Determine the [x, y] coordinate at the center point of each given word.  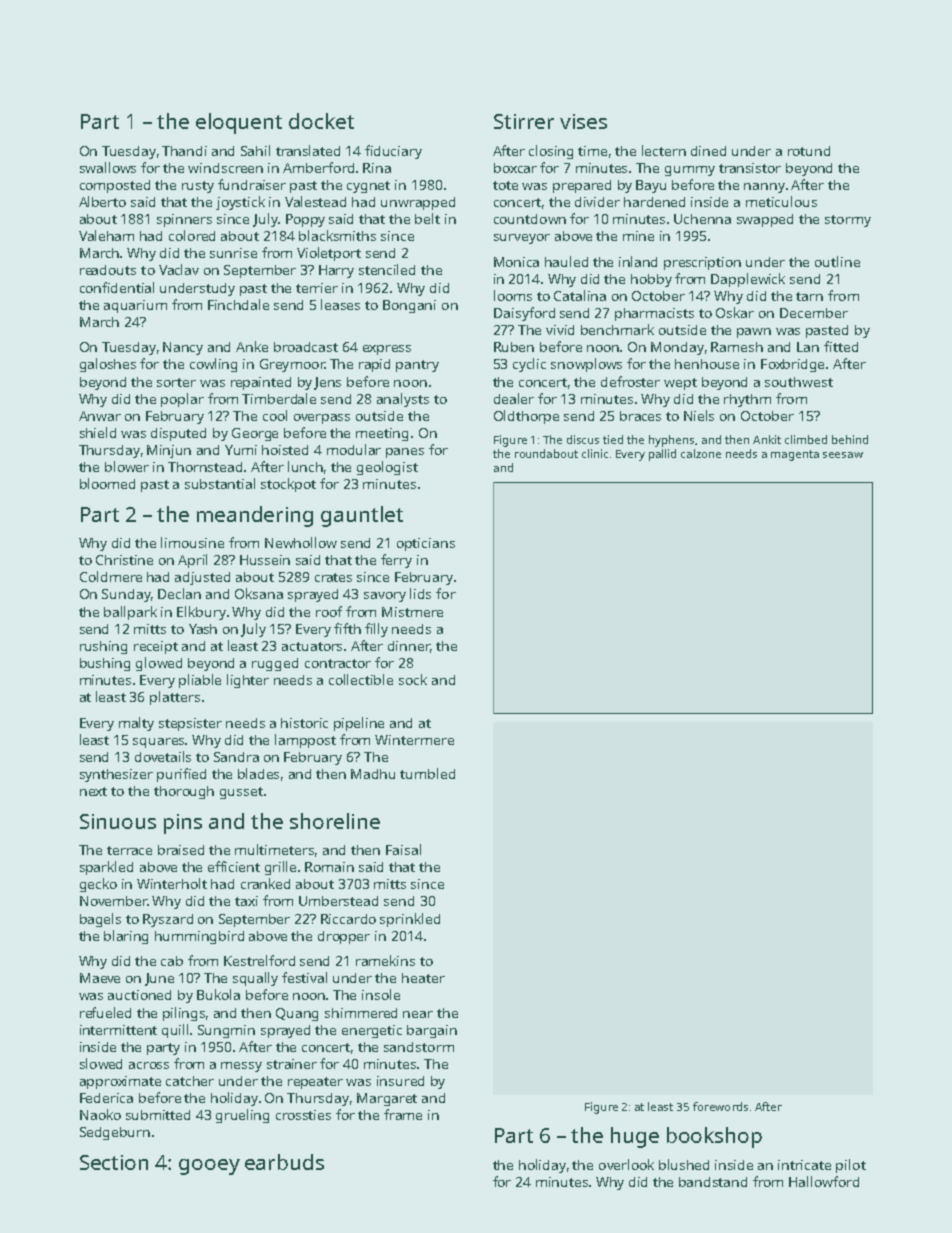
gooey [209, 1167]
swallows [108, 167]
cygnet [368, 187]
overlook [626, 1164]
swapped [765, 220]
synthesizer [116, 775]
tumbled [427, 773]
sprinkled [410, 920]
